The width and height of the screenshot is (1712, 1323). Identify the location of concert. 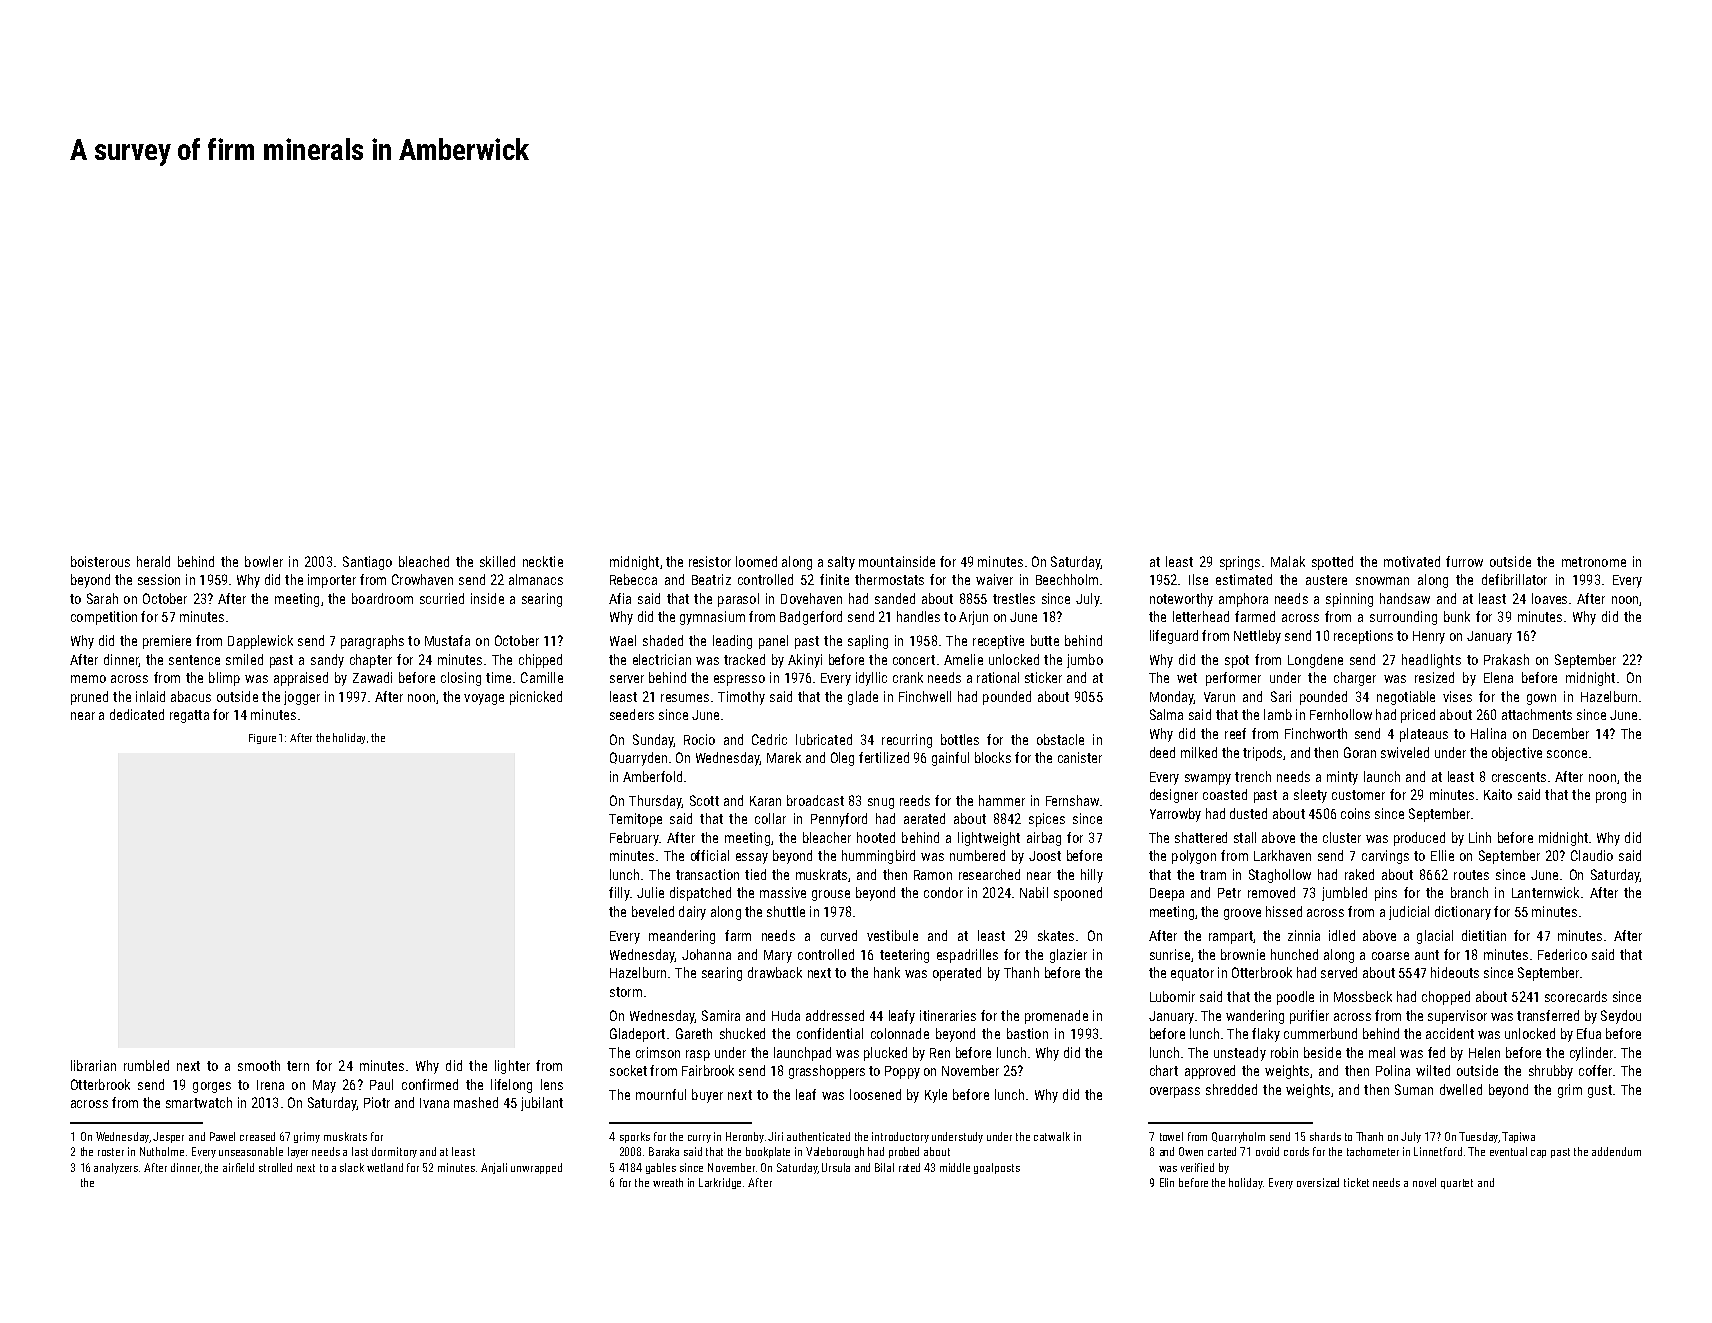
(914, 660).
